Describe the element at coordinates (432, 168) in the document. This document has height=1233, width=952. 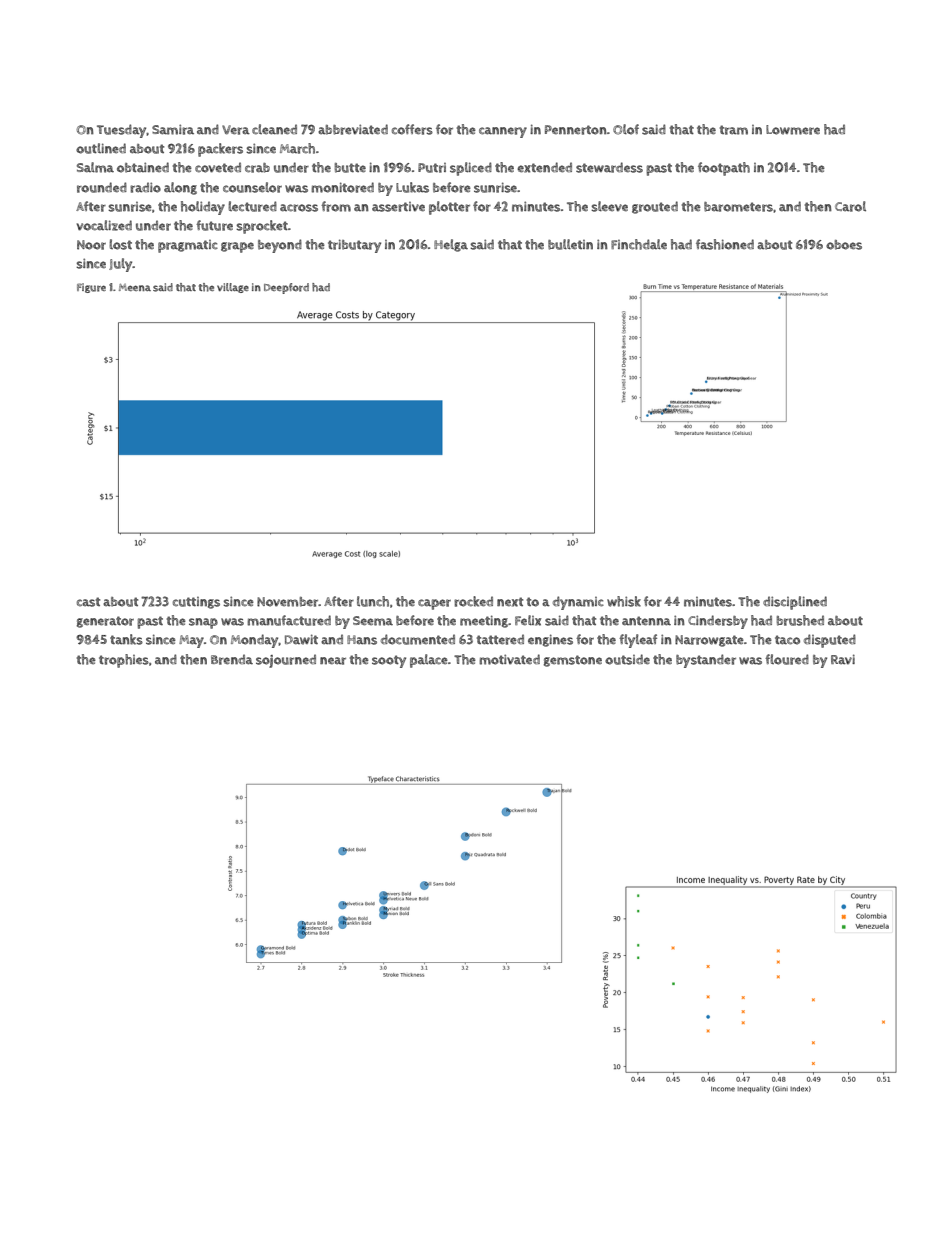
I see `Putri` at that location.
